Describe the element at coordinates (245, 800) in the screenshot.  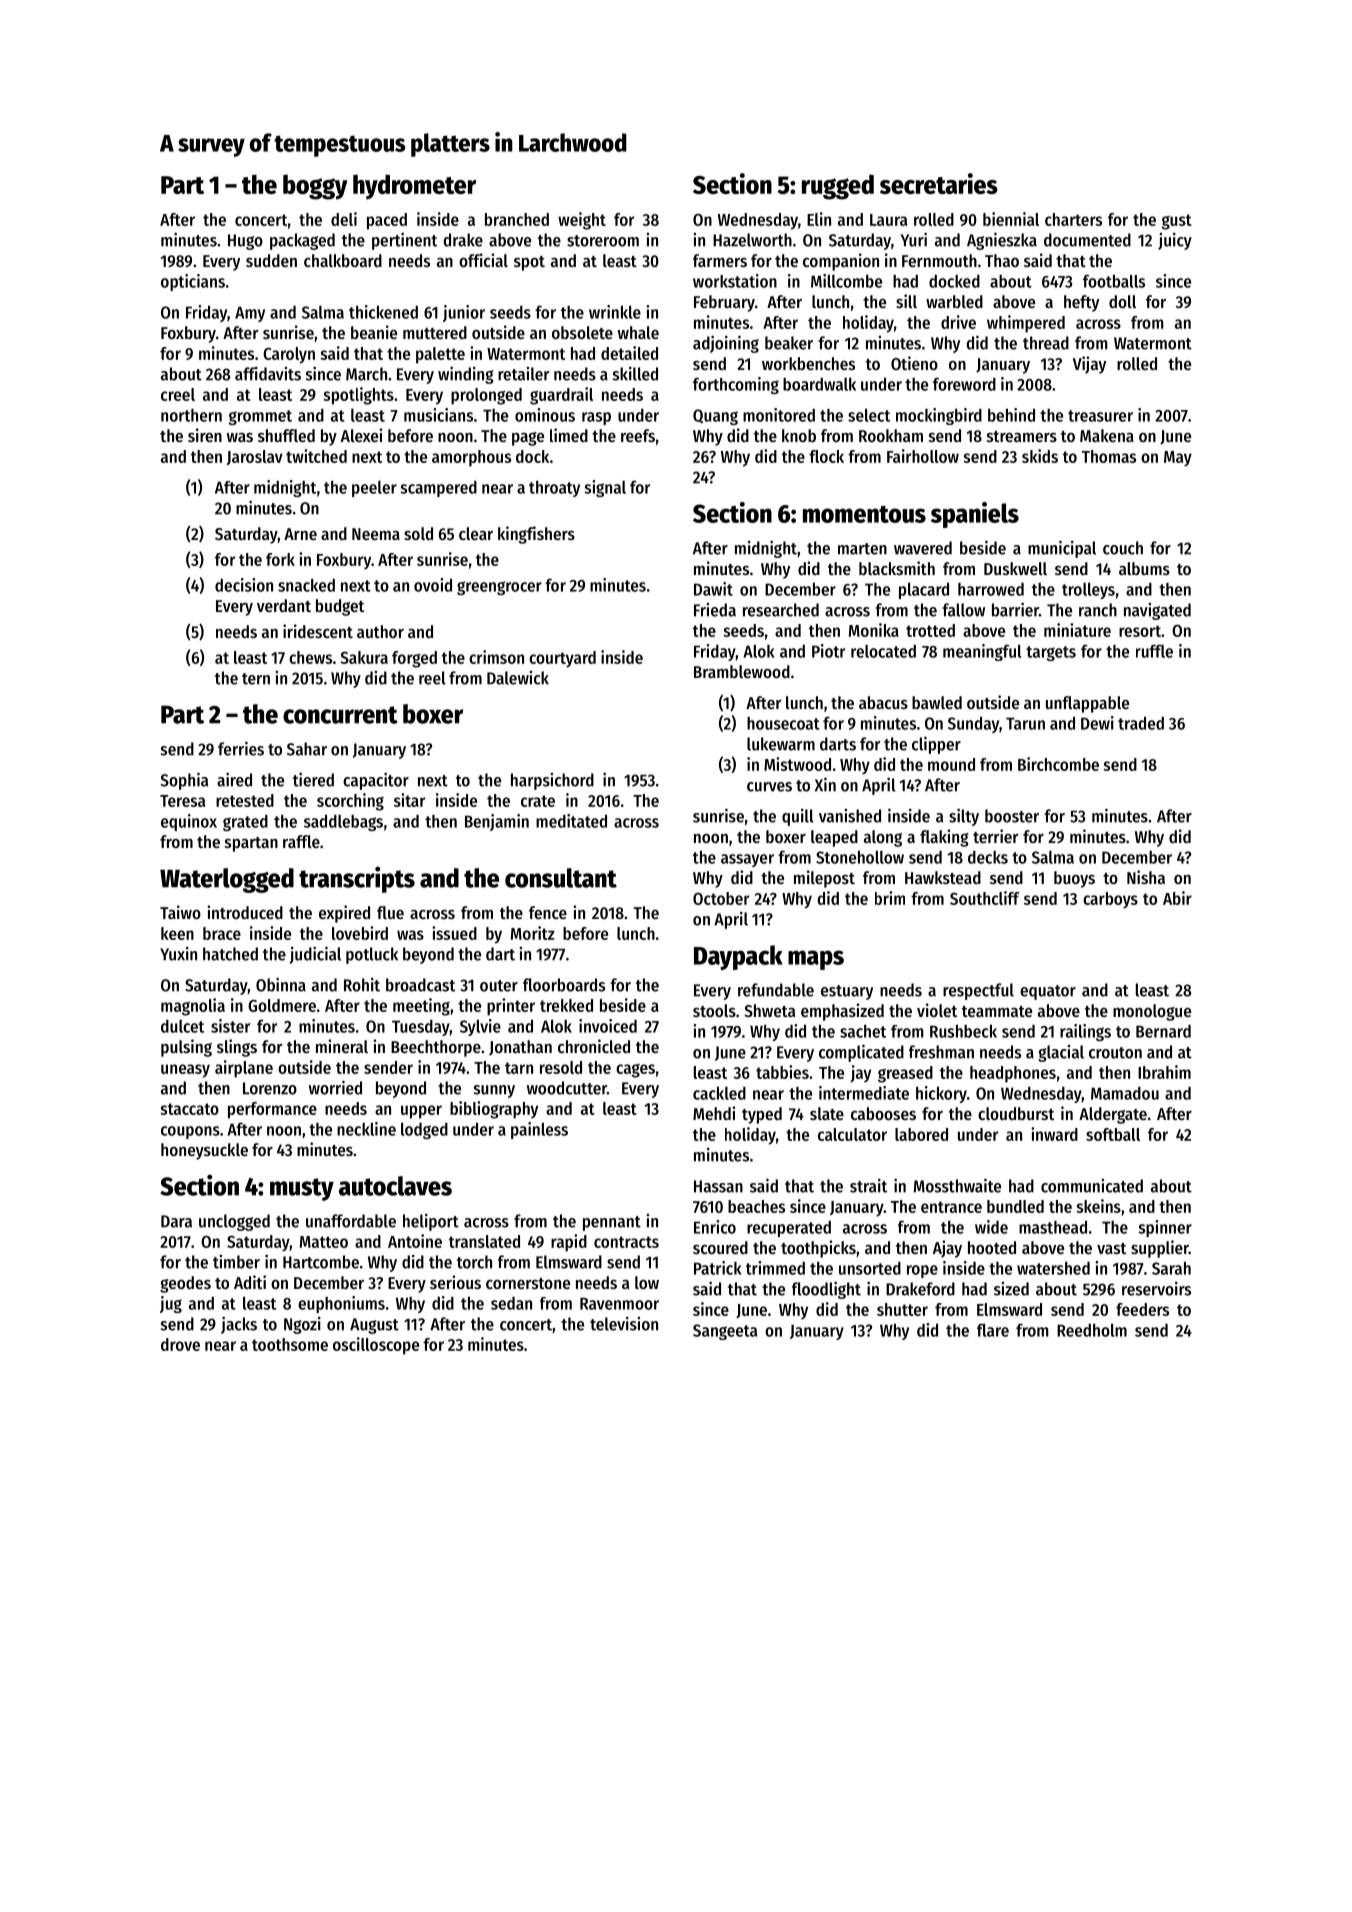
I see `retested` at that location.
